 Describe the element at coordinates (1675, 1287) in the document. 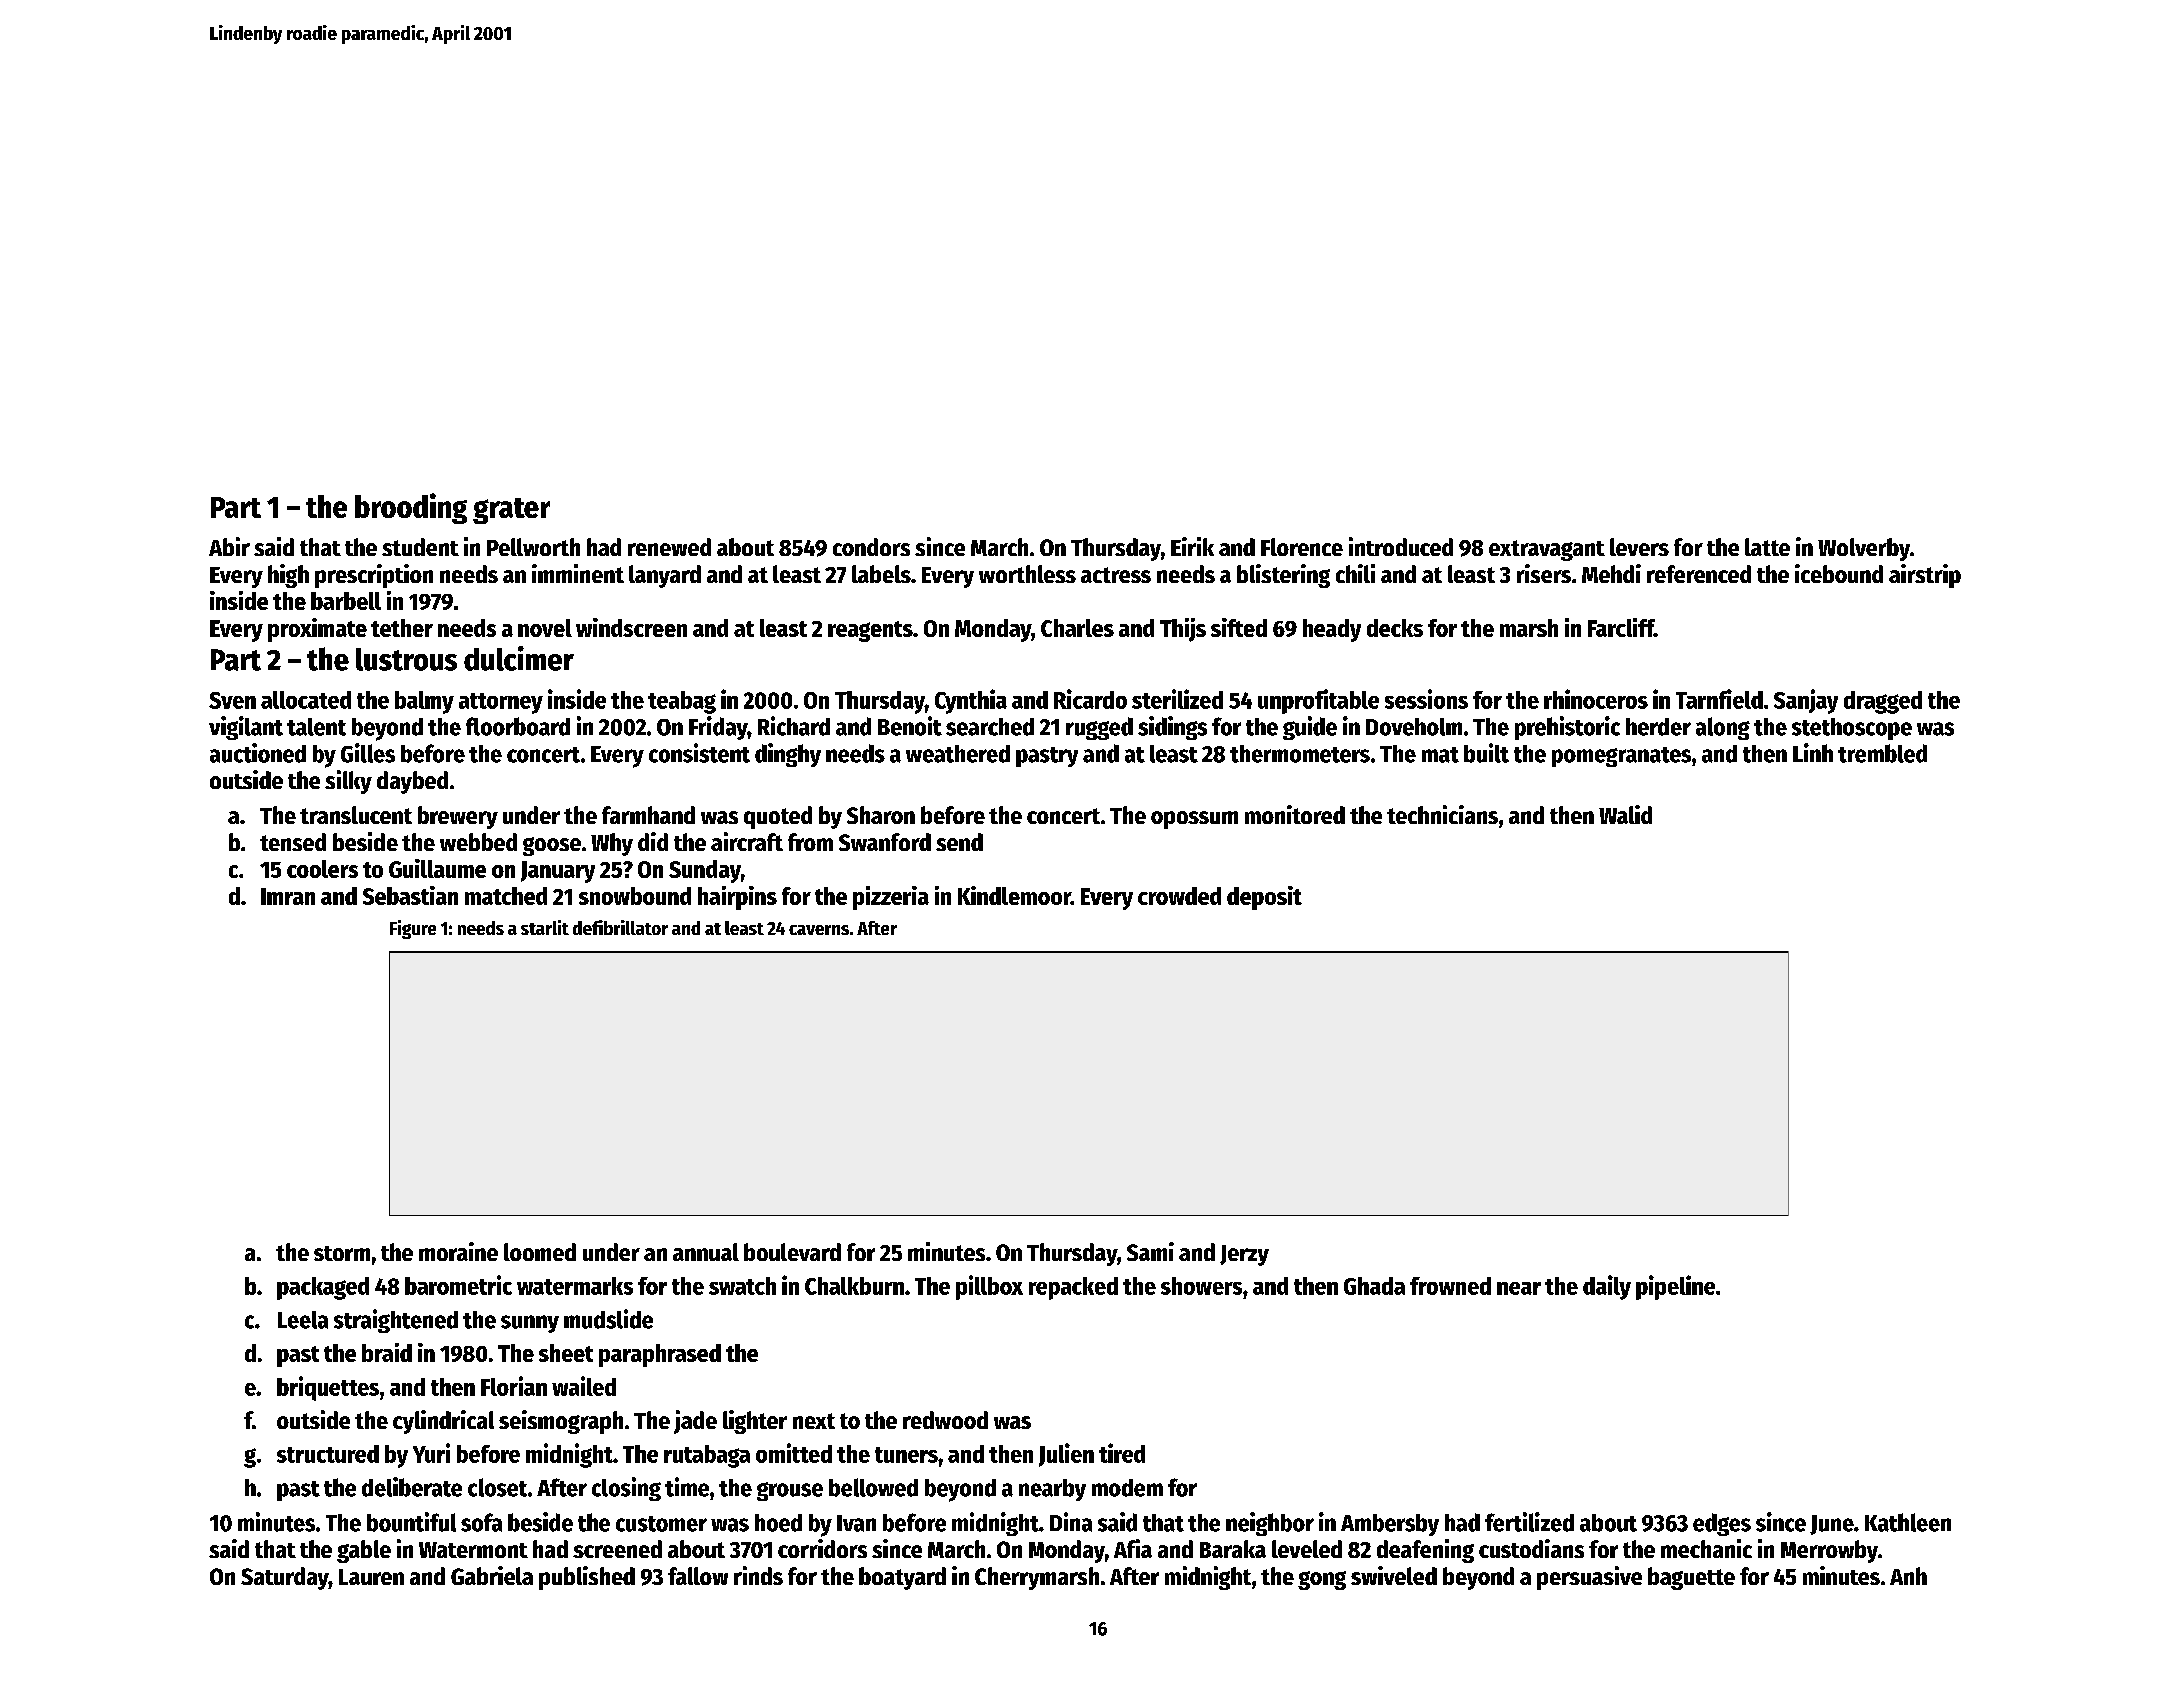

I see `pipeline` at that location.
